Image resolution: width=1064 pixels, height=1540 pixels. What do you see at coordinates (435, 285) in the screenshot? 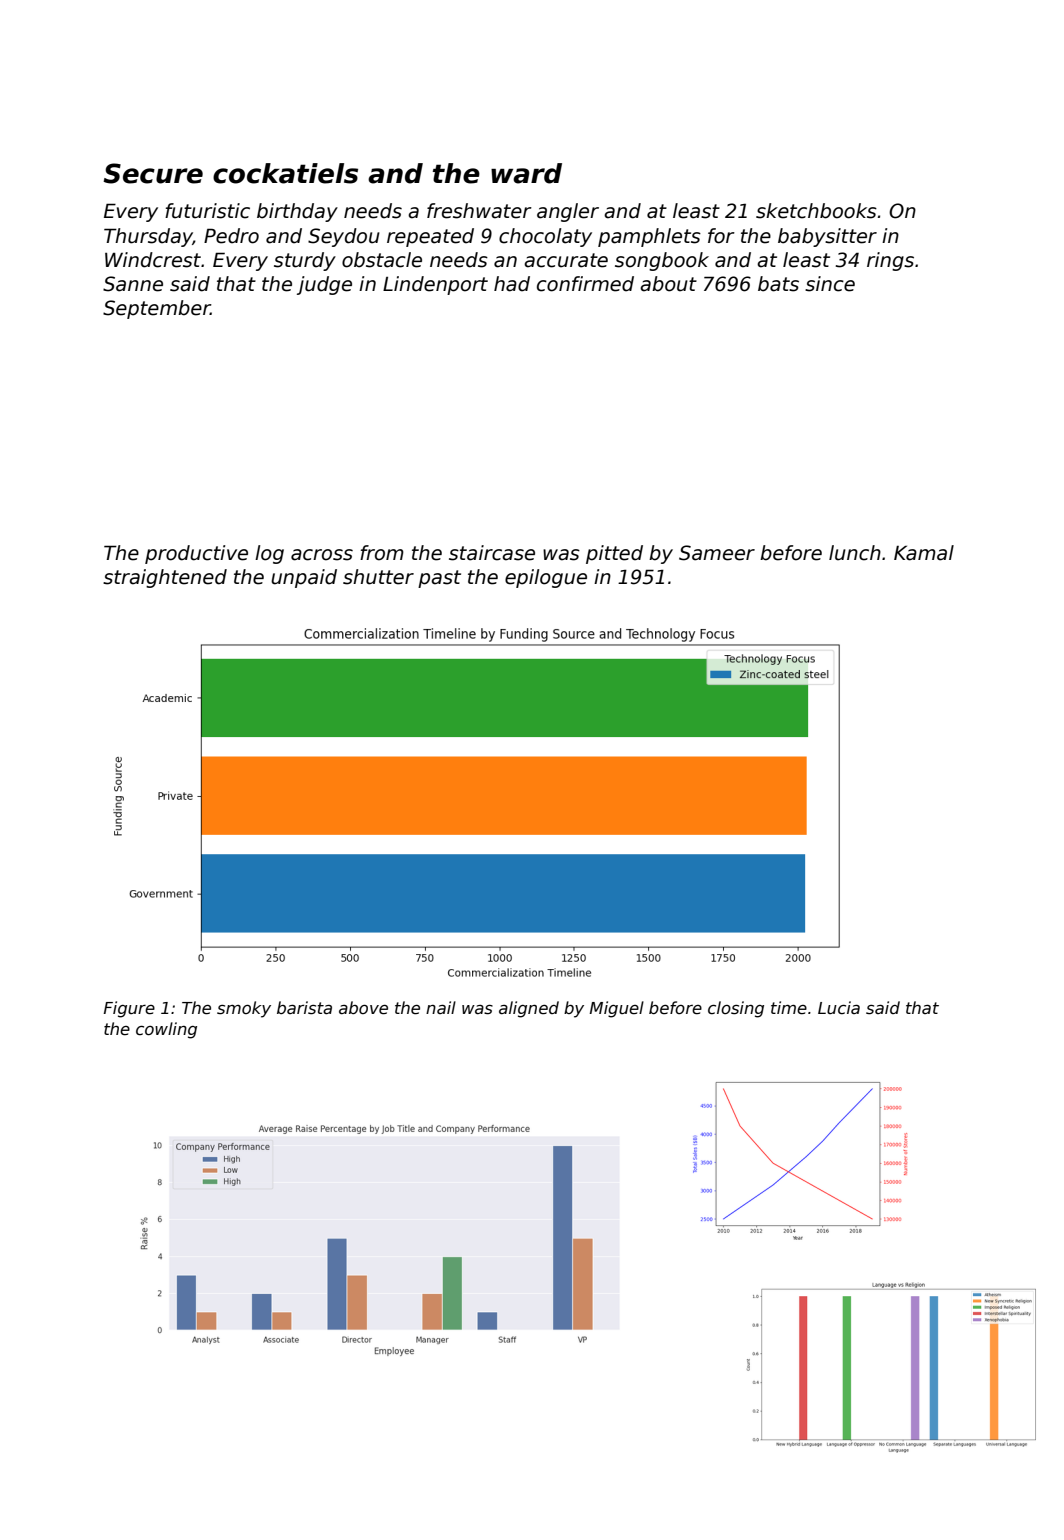
I see `Lindenport` at bounding box center [435, 285].
